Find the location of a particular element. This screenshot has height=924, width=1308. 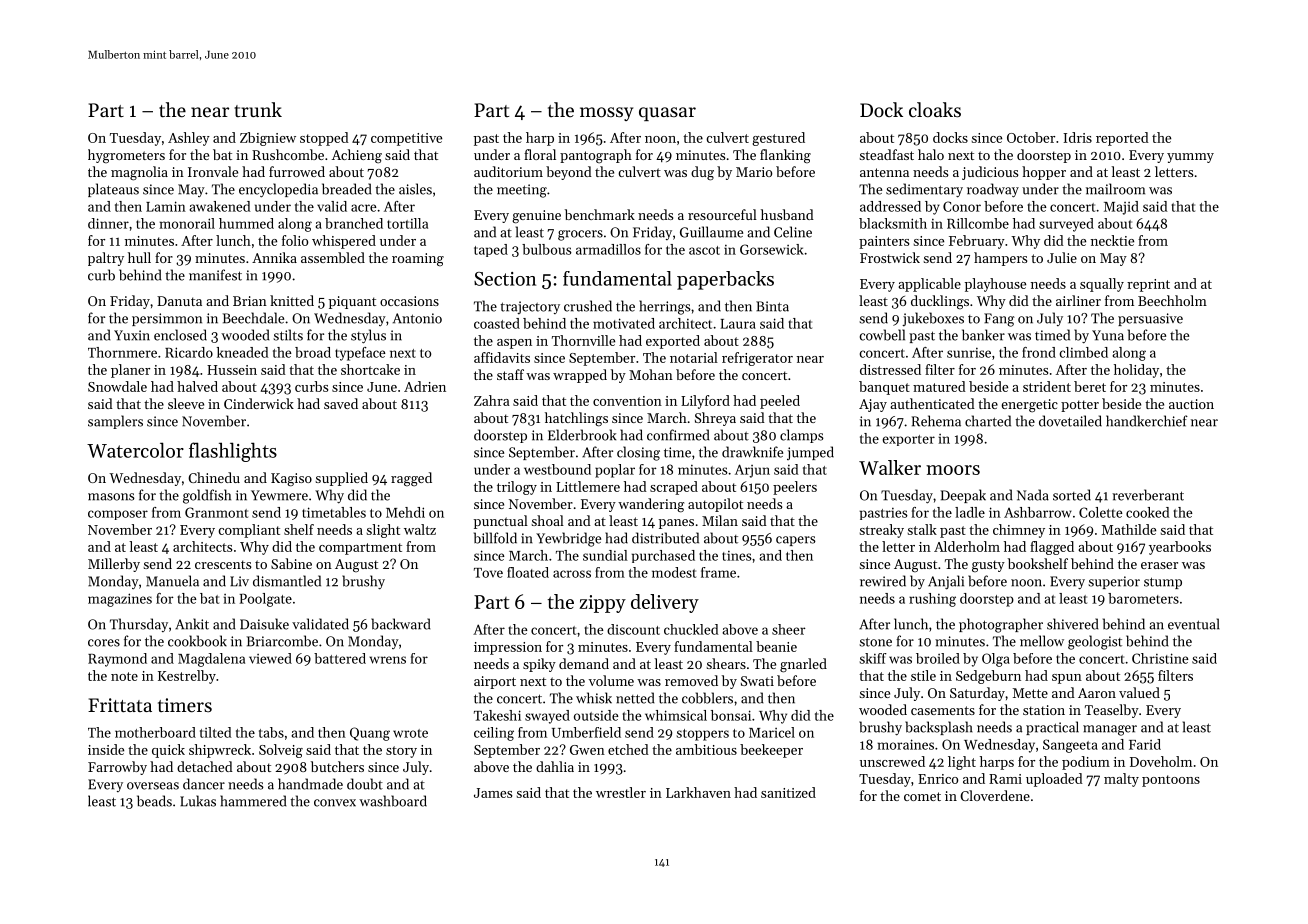

dinner is located at coordinates (108, 223).
